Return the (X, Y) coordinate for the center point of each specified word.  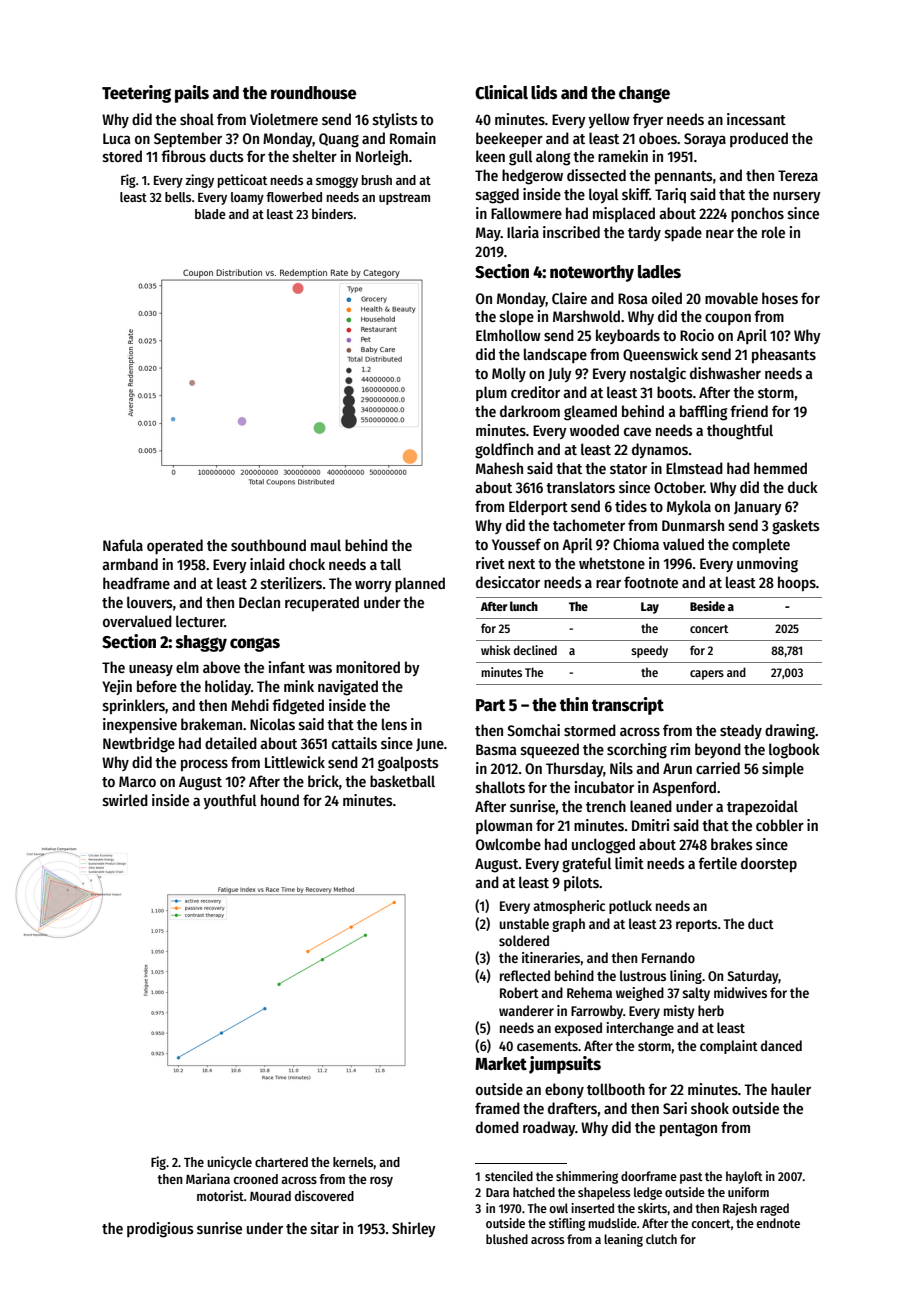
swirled (125, 800)
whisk (496, 650)
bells (178, 197)
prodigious (160, 1230)
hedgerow (532, 177)
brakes (732, 844)
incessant (756, 119)
